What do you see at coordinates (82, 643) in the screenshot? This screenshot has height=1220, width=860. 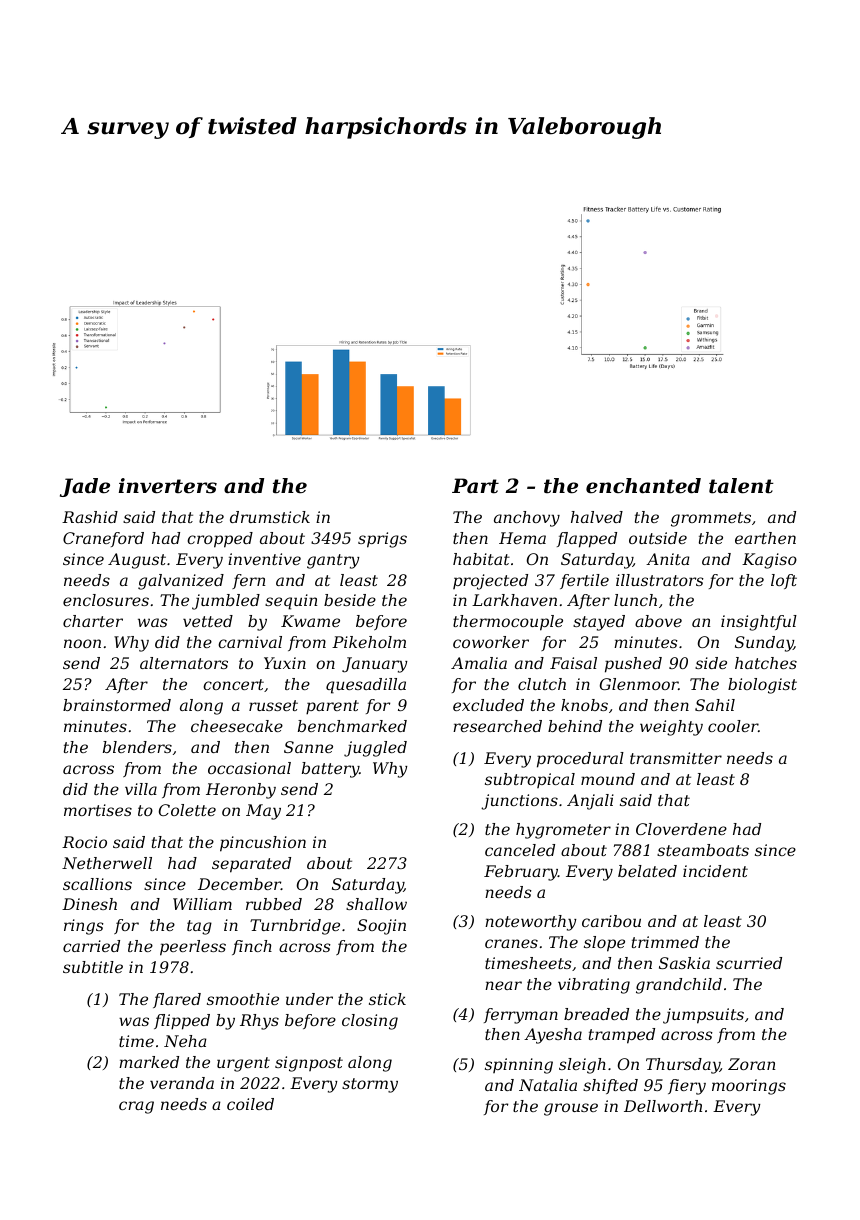 I see `noon` at bounding box center [82, 643].
